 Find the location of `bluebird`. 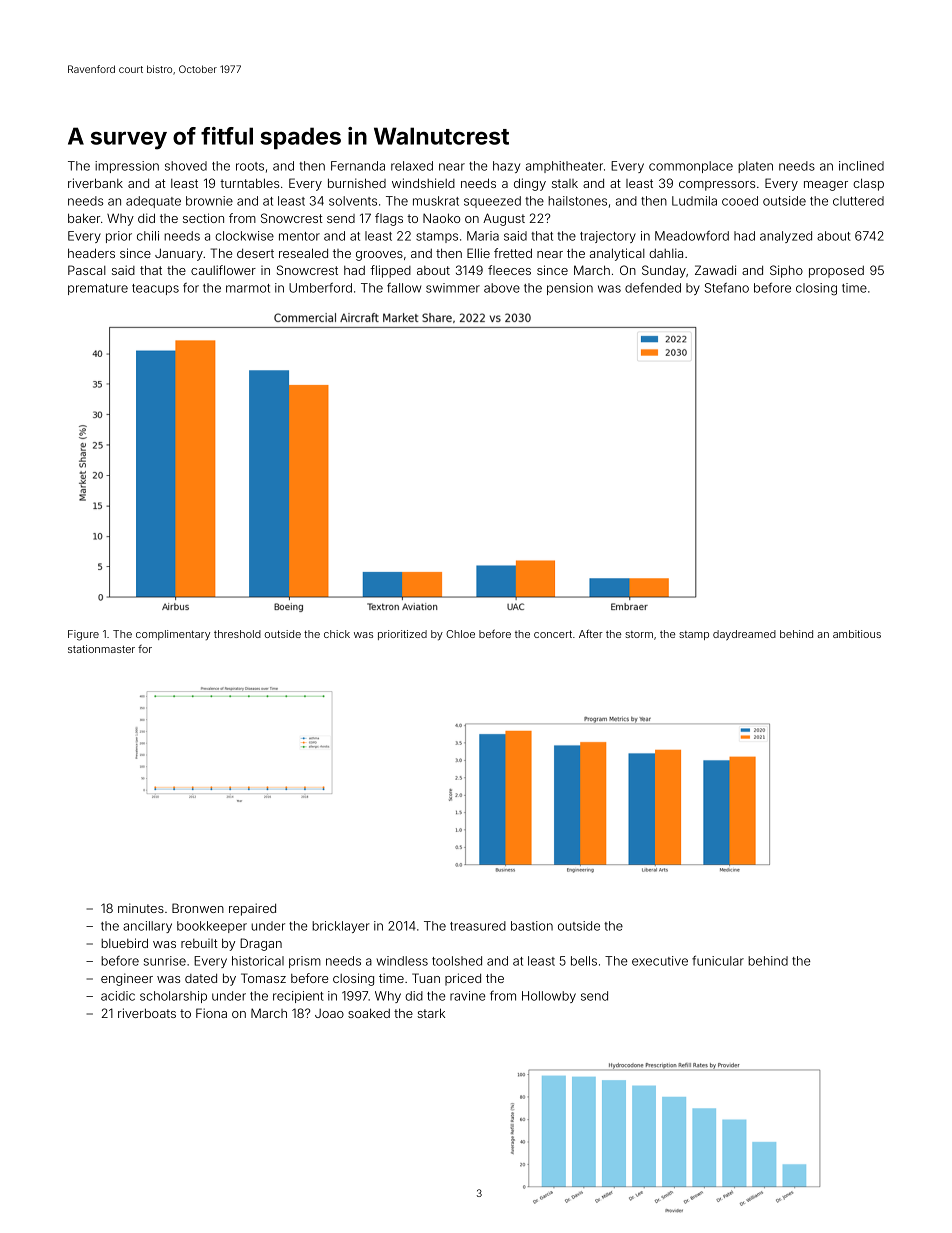

bluebird is located at coordinates (124, 943).
